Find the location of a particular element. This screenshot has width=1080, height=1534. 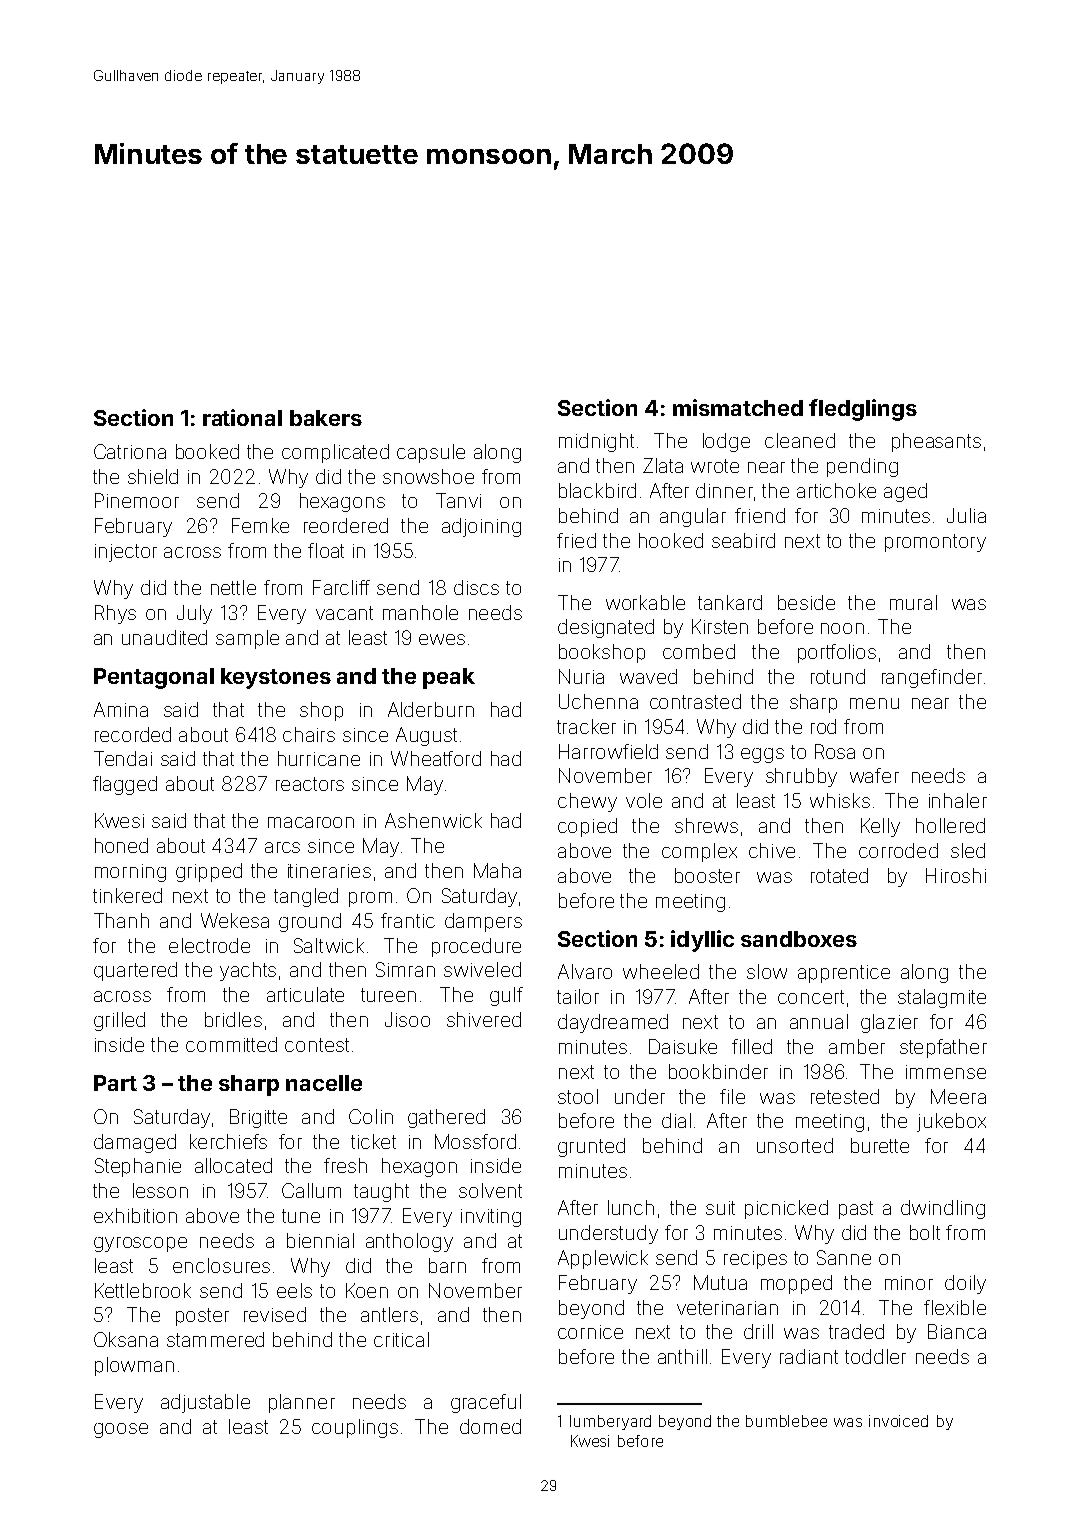

chairs is located at coordinates (309, 734).
